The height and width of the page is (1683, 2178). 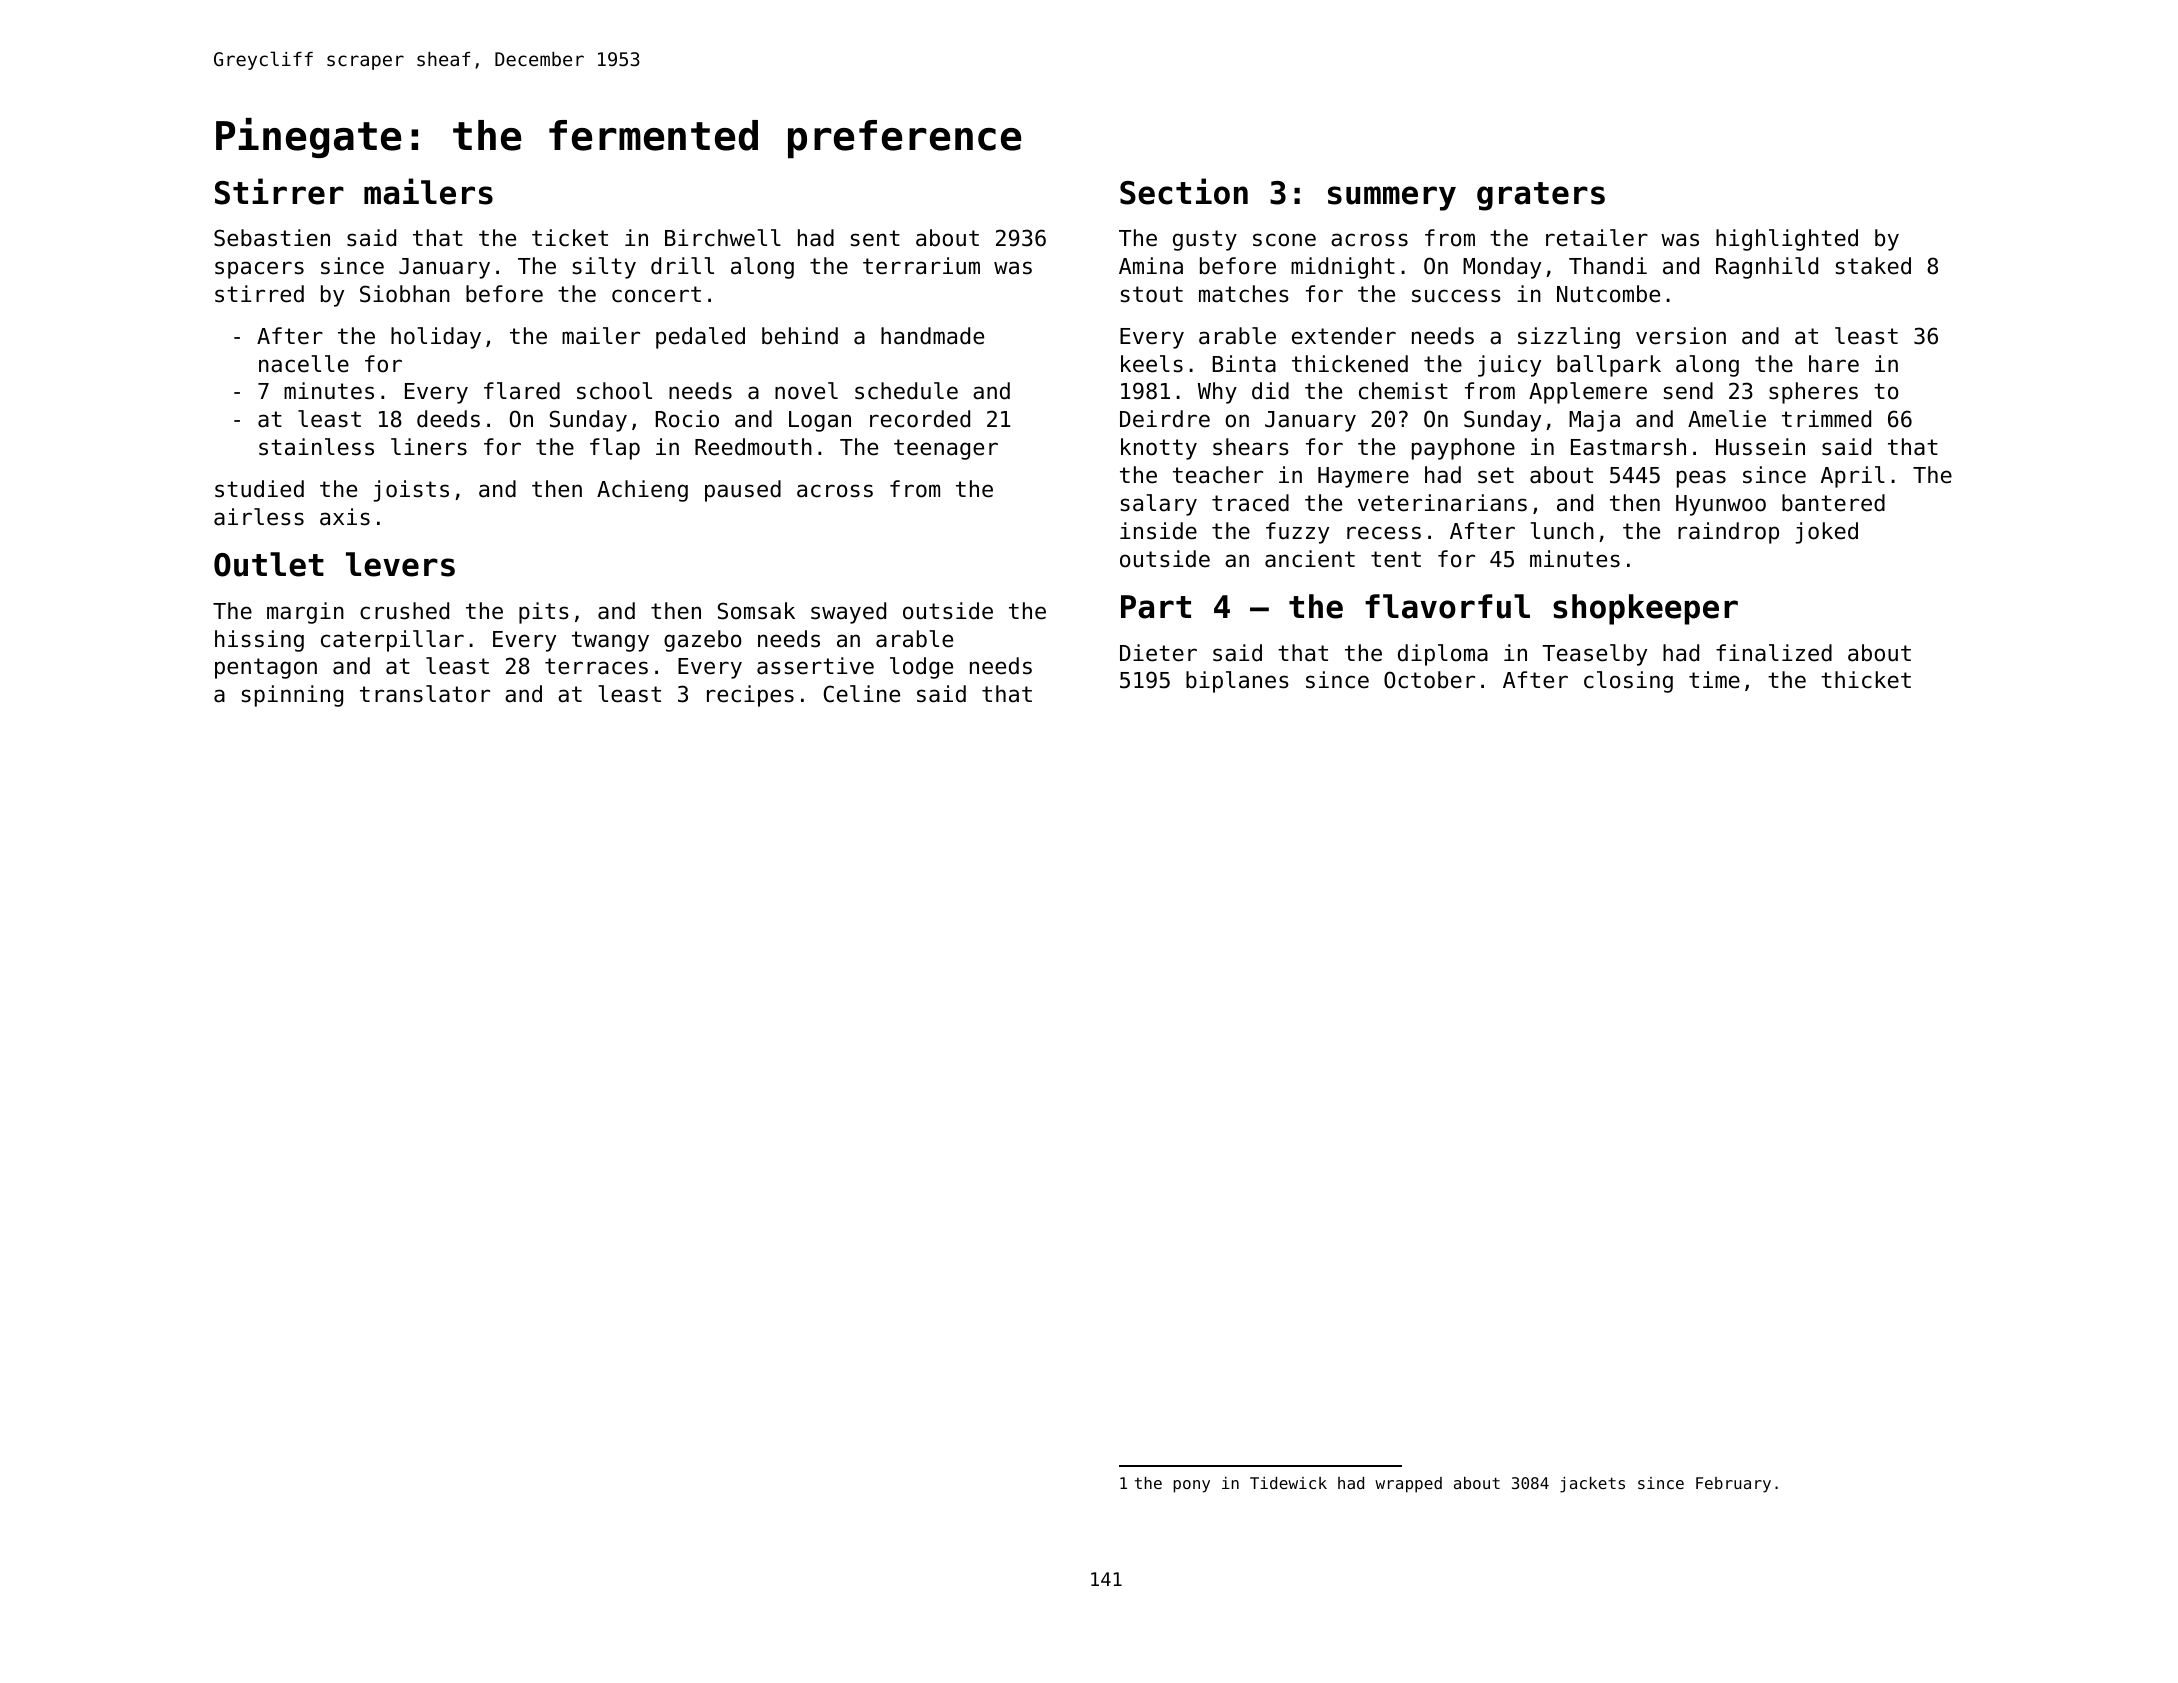 What do you see at coordinates (1288, 1483) in the page?
I see `Tidewick` at bounding box center [1288, 1483].
